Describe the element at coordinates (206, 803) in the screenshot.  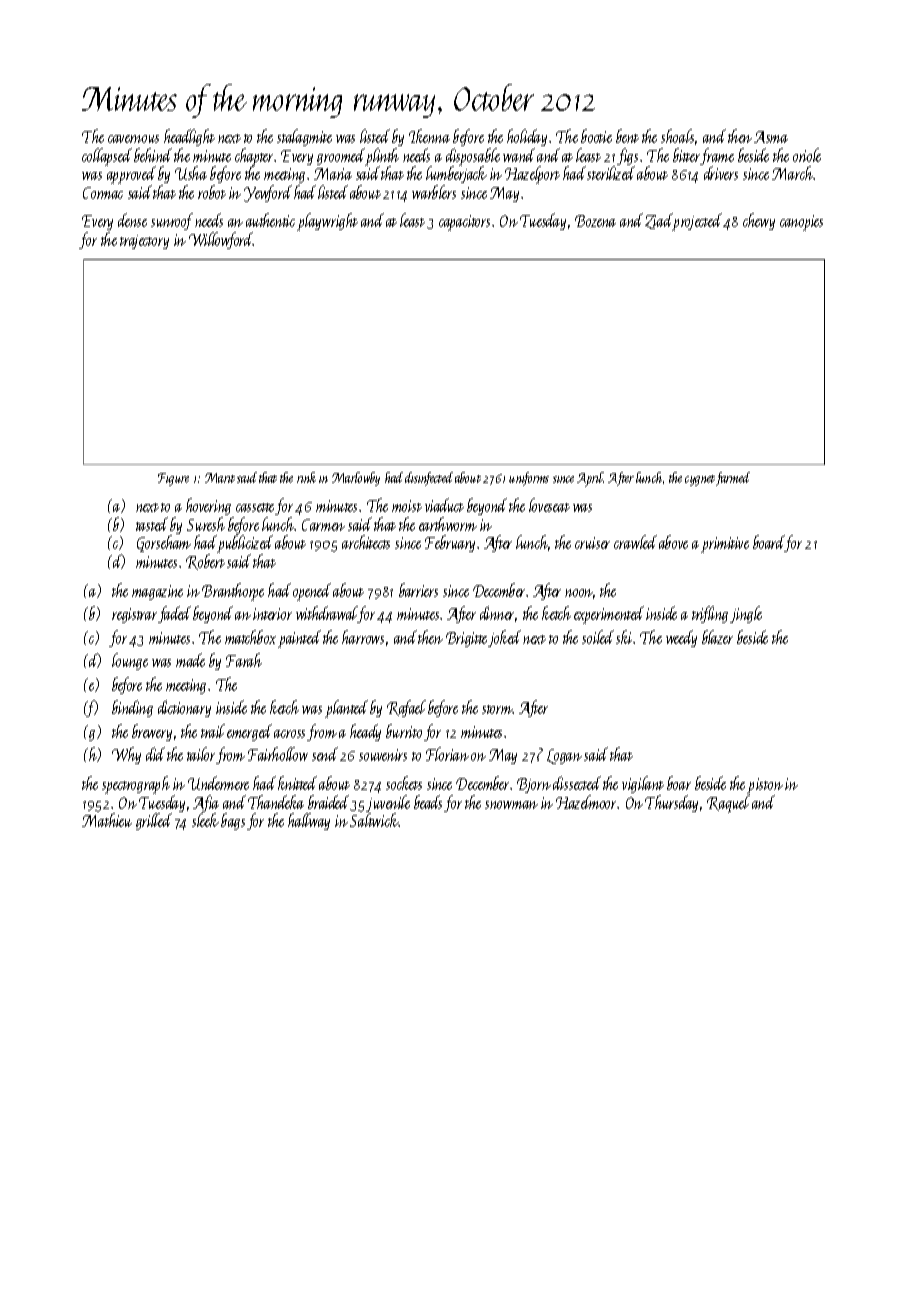
I see `Afia` at that location.
